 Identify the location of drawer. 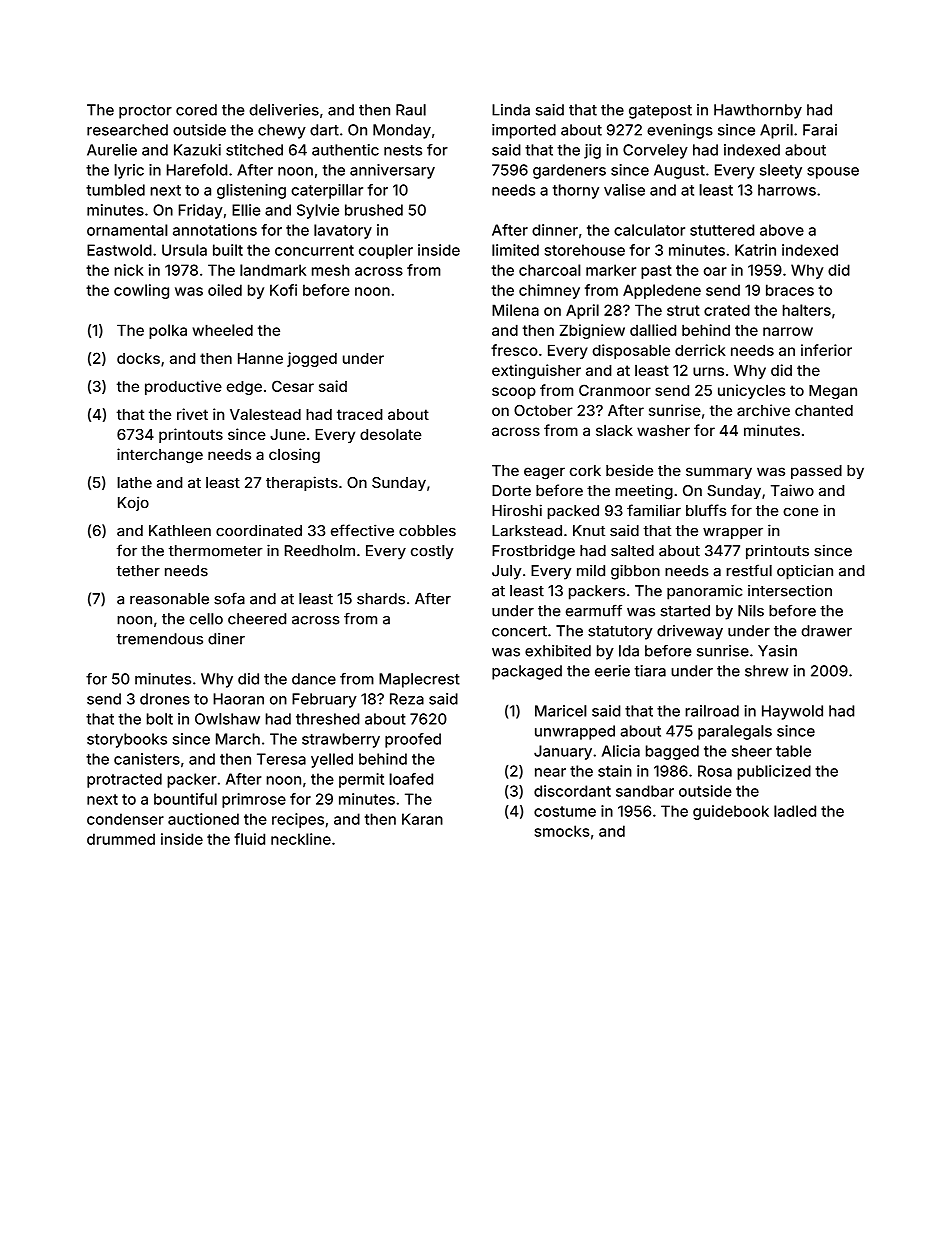
(826, 631).
